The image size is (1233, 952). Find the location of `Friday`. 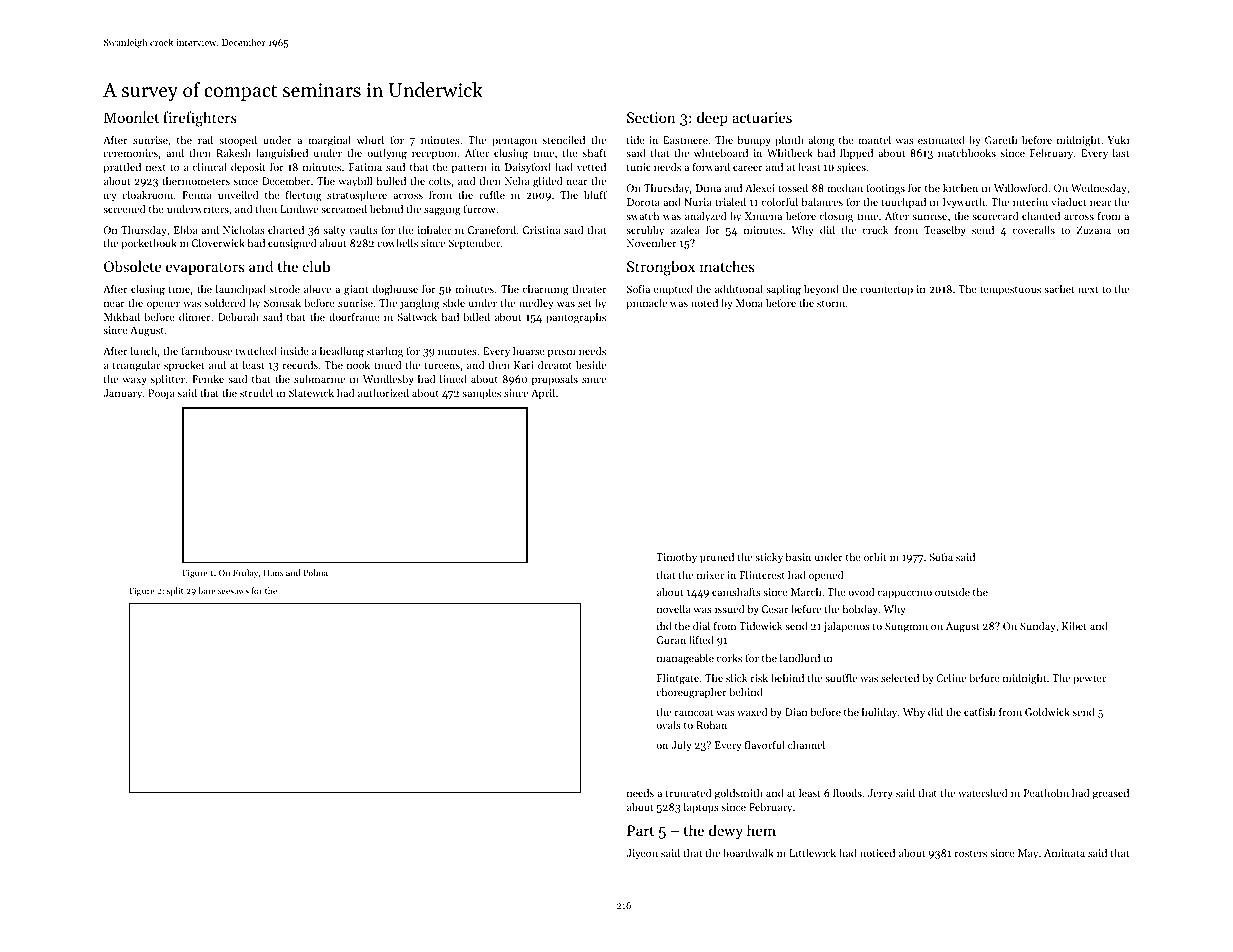

Friday is located at coordinates (245, 573).
